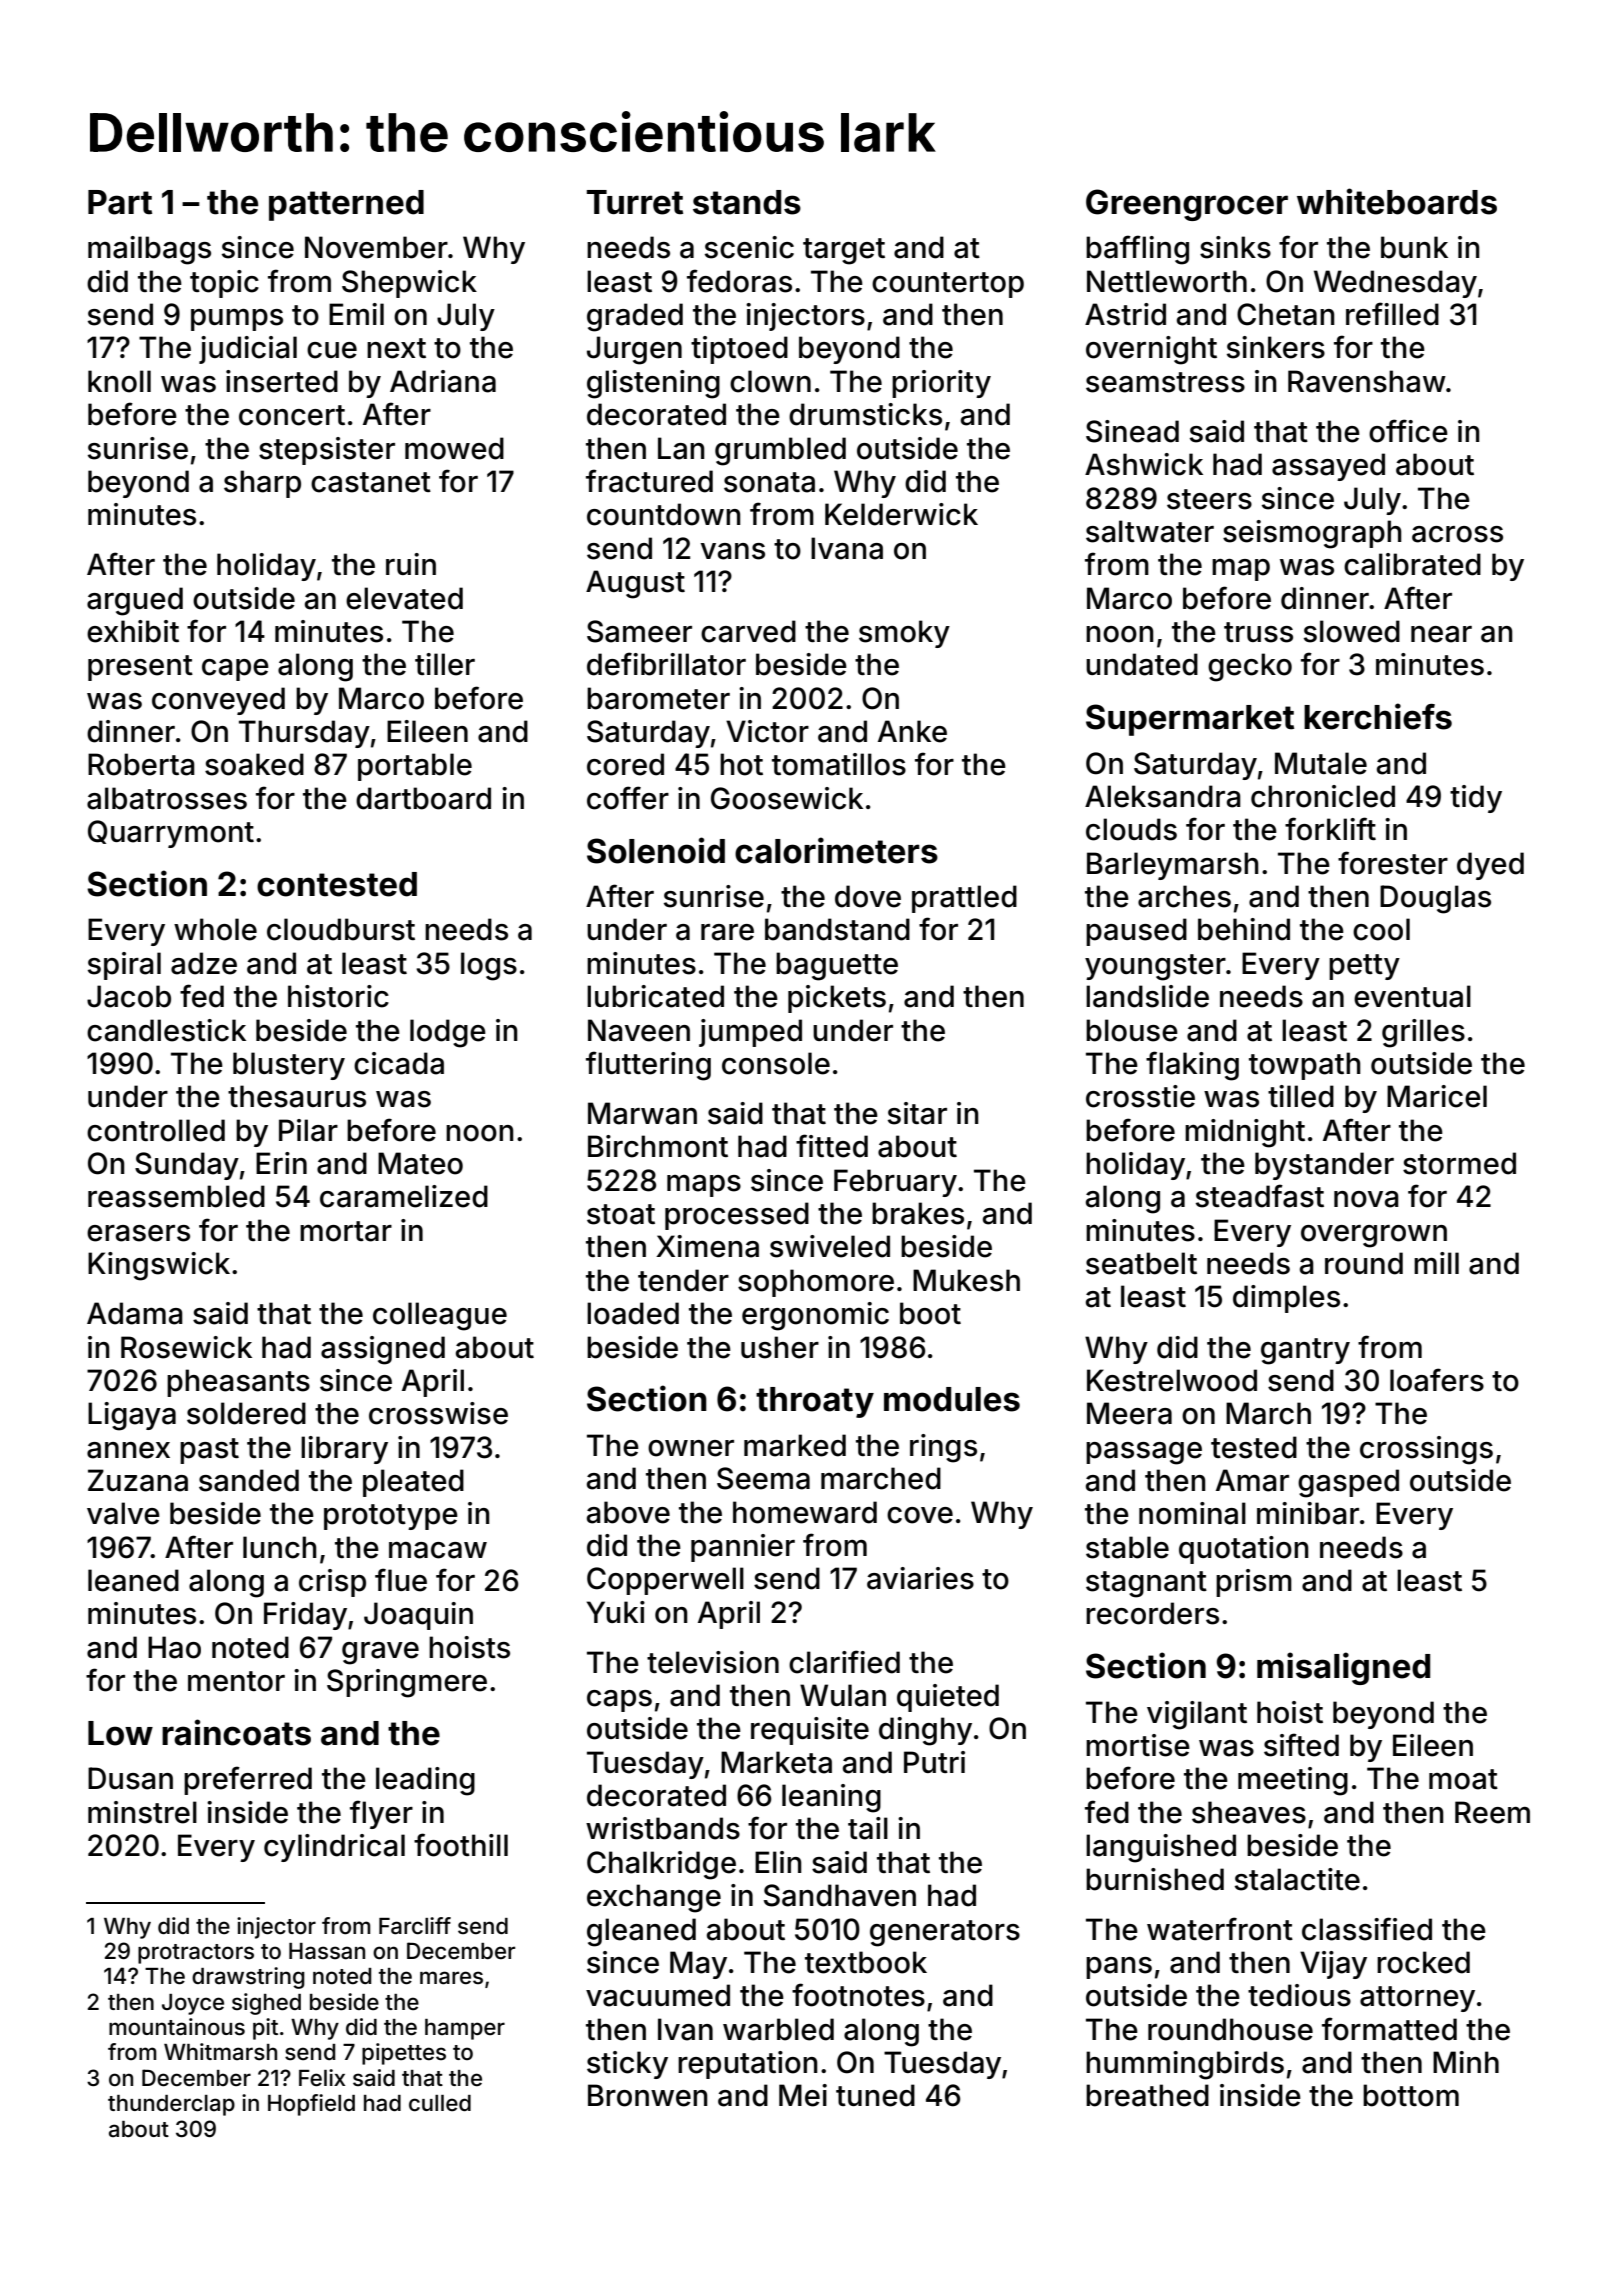 The image size is (1620, 2292). What do you see at coordinates (776, 1762) in the screenshot?
I see `Marketa` at bounding box center [776, 1762].
